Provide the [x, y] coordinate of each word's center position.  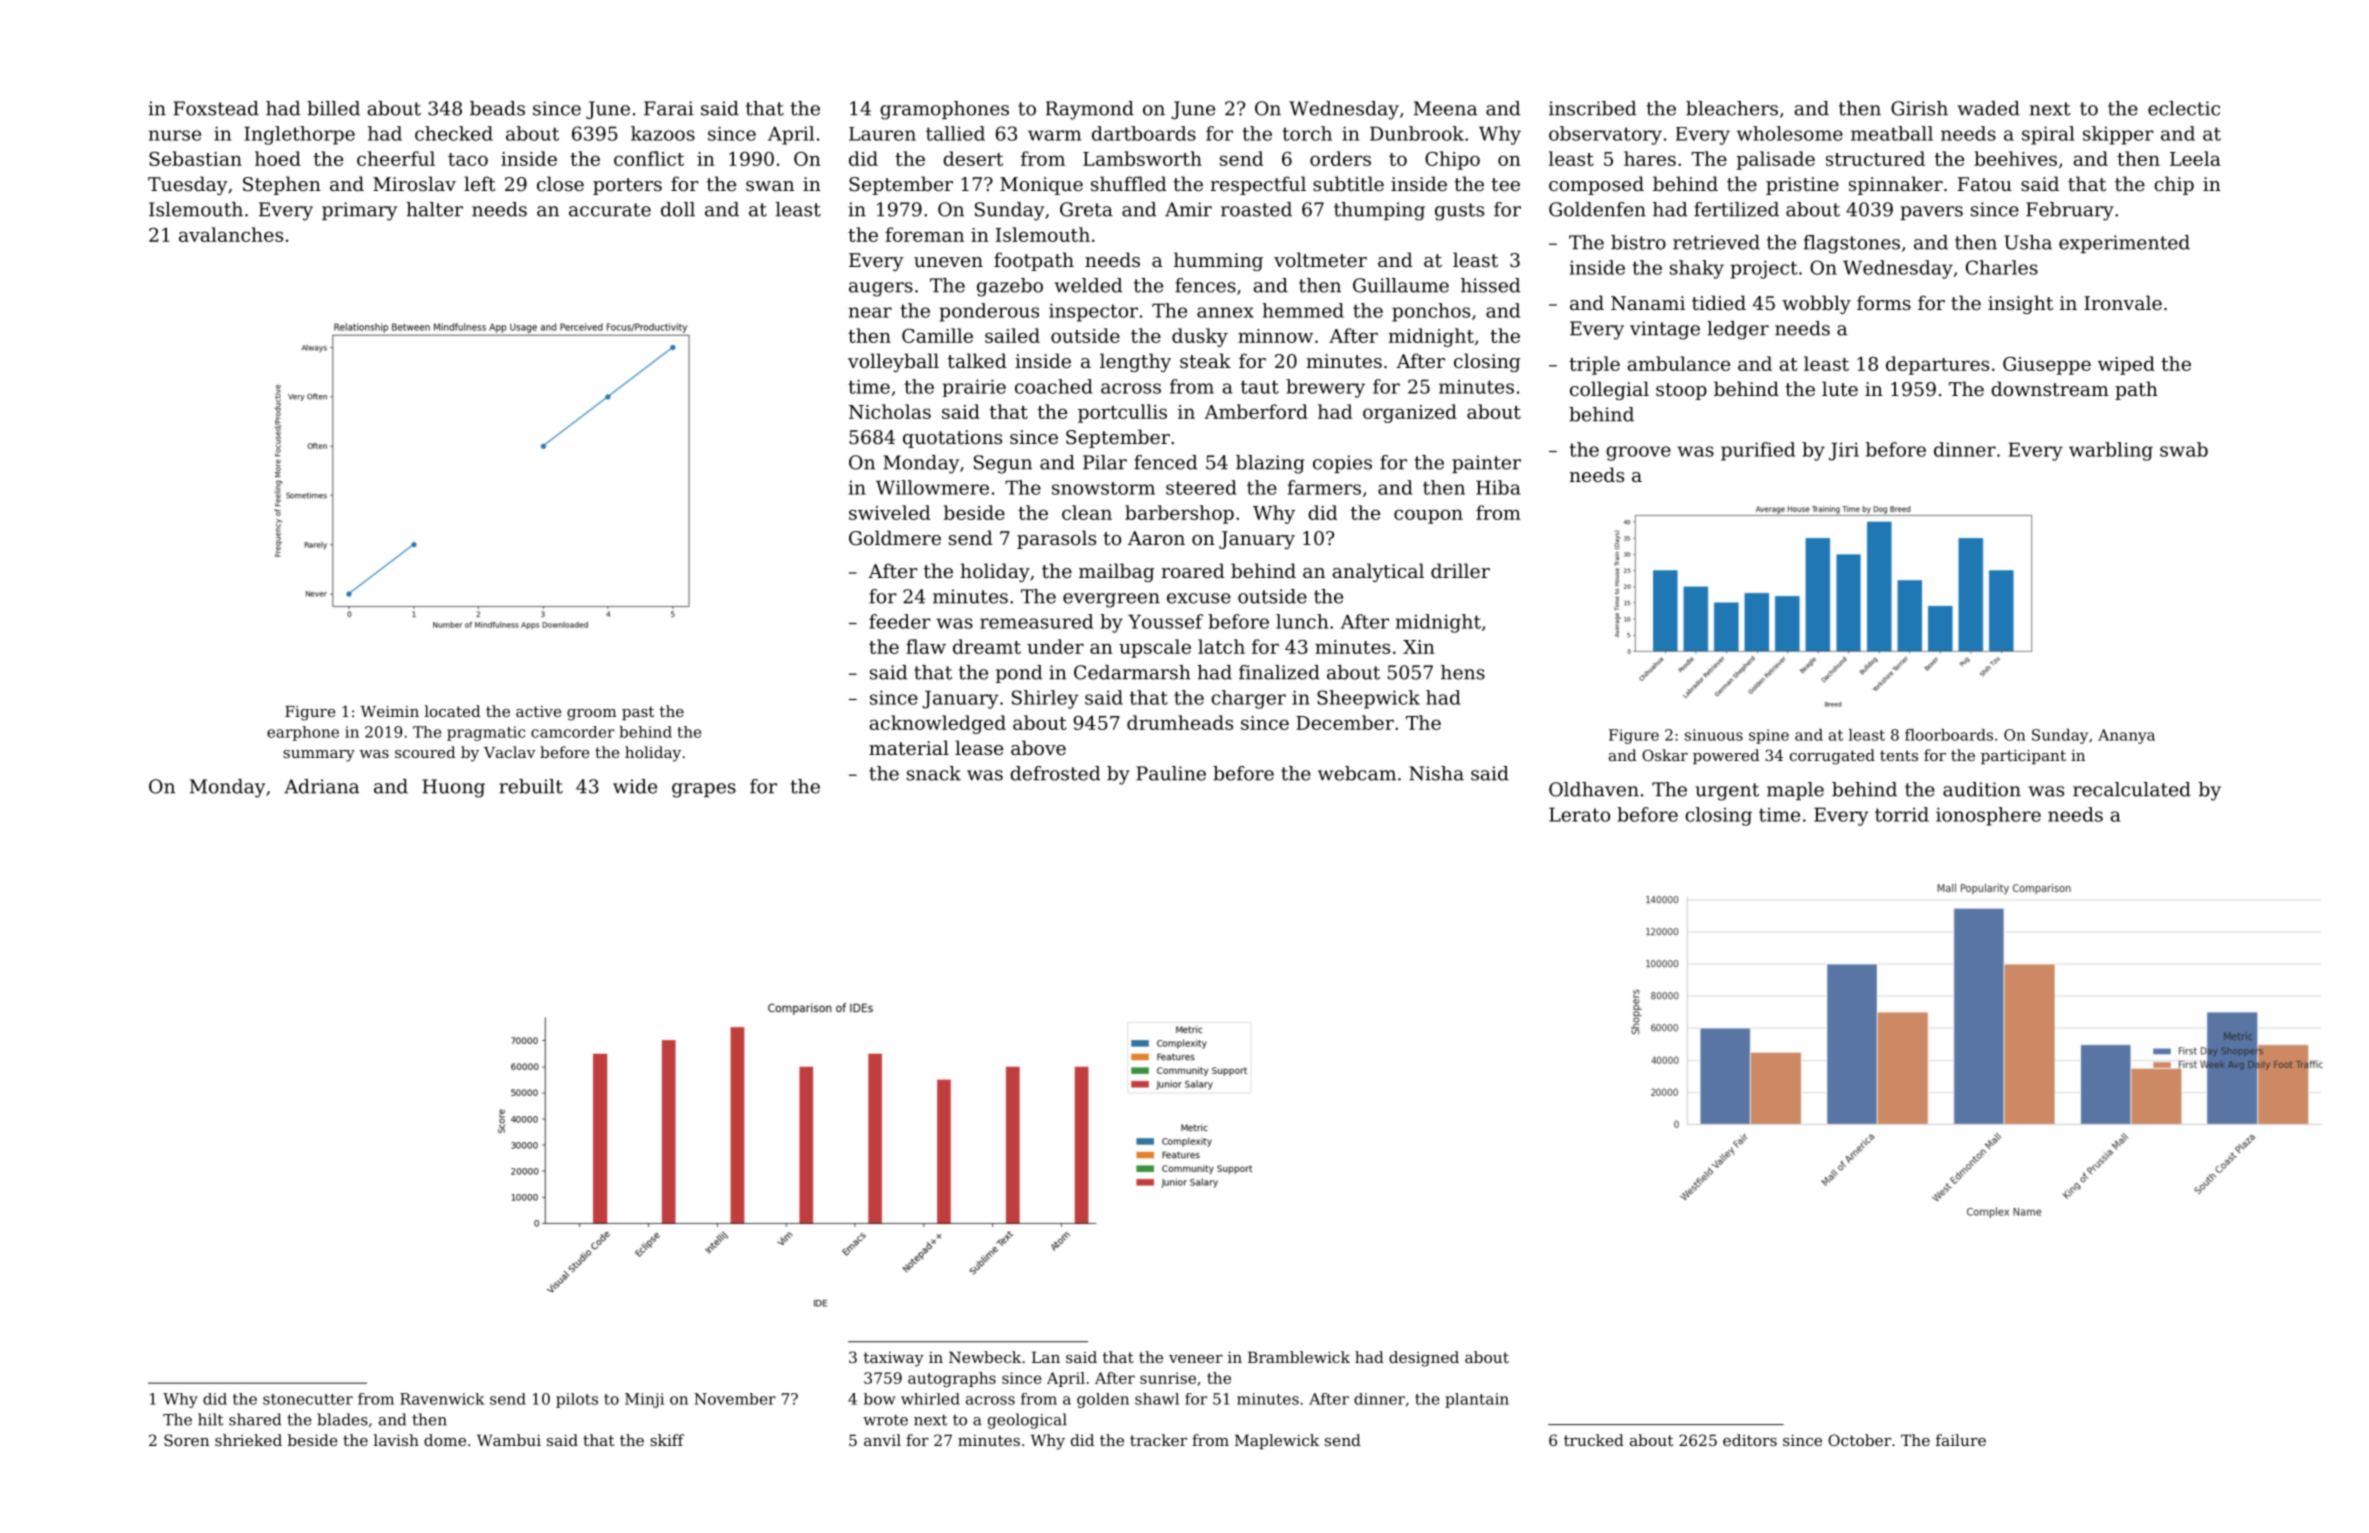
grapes [704, 790]
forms [1884, 302]
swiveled [889, 512]
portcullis [1122, 413]
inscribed [1592, 108]
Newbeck [985, 1357]
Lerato [1579, 814]
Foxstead [216, 108]
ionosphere [1988, 816]
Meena [1445, 108]
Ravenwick [442, 1399]
